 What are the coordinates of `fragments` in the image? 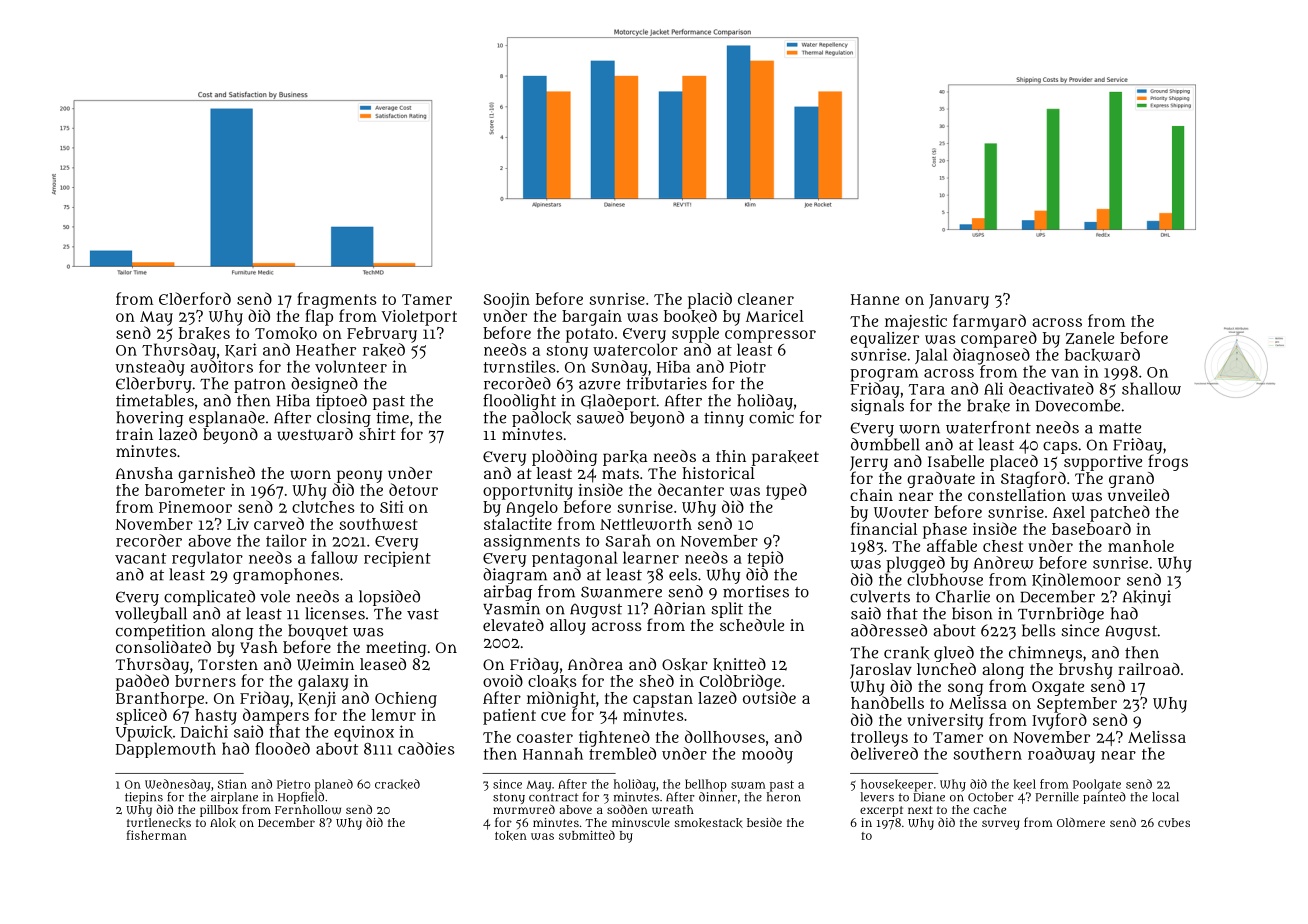 It's located at (337, 300).
